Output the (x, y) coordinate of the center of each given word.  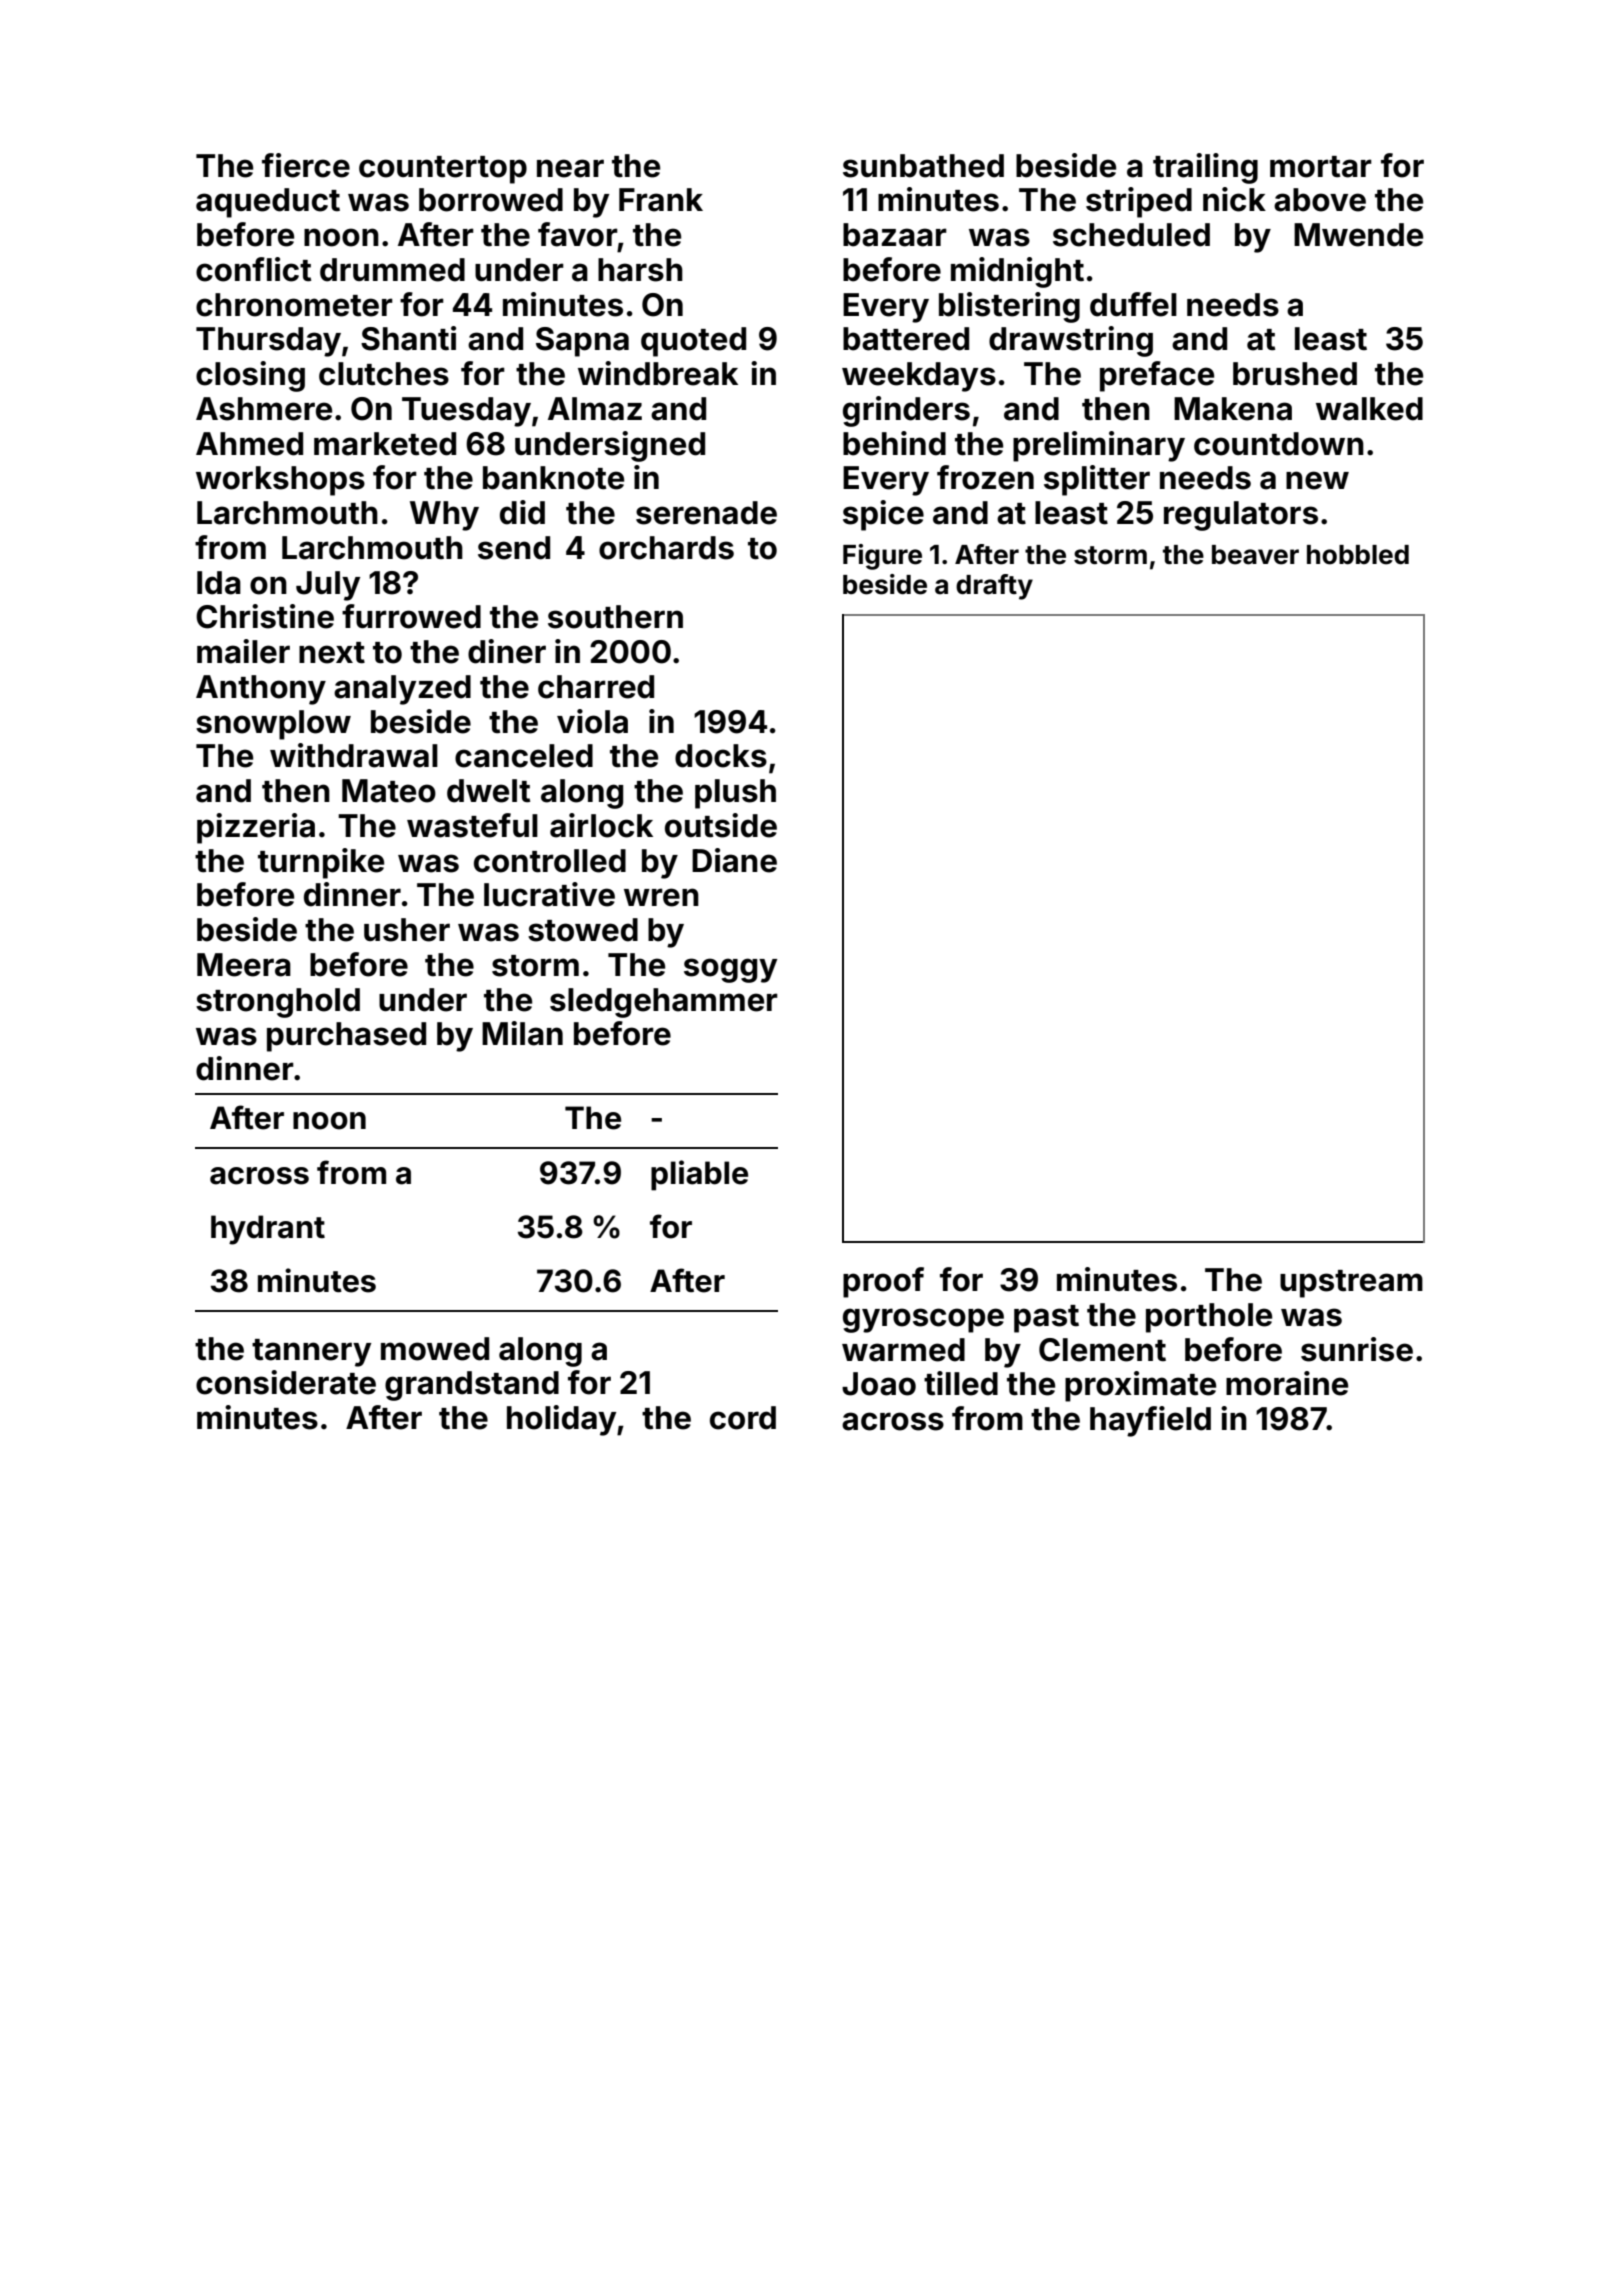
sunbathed (923, 166)
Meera (244, 965)
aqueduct (268, 203)
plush (735, 794)
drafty (994, 587)
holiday (561, 1420)
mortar (1321, 167)
